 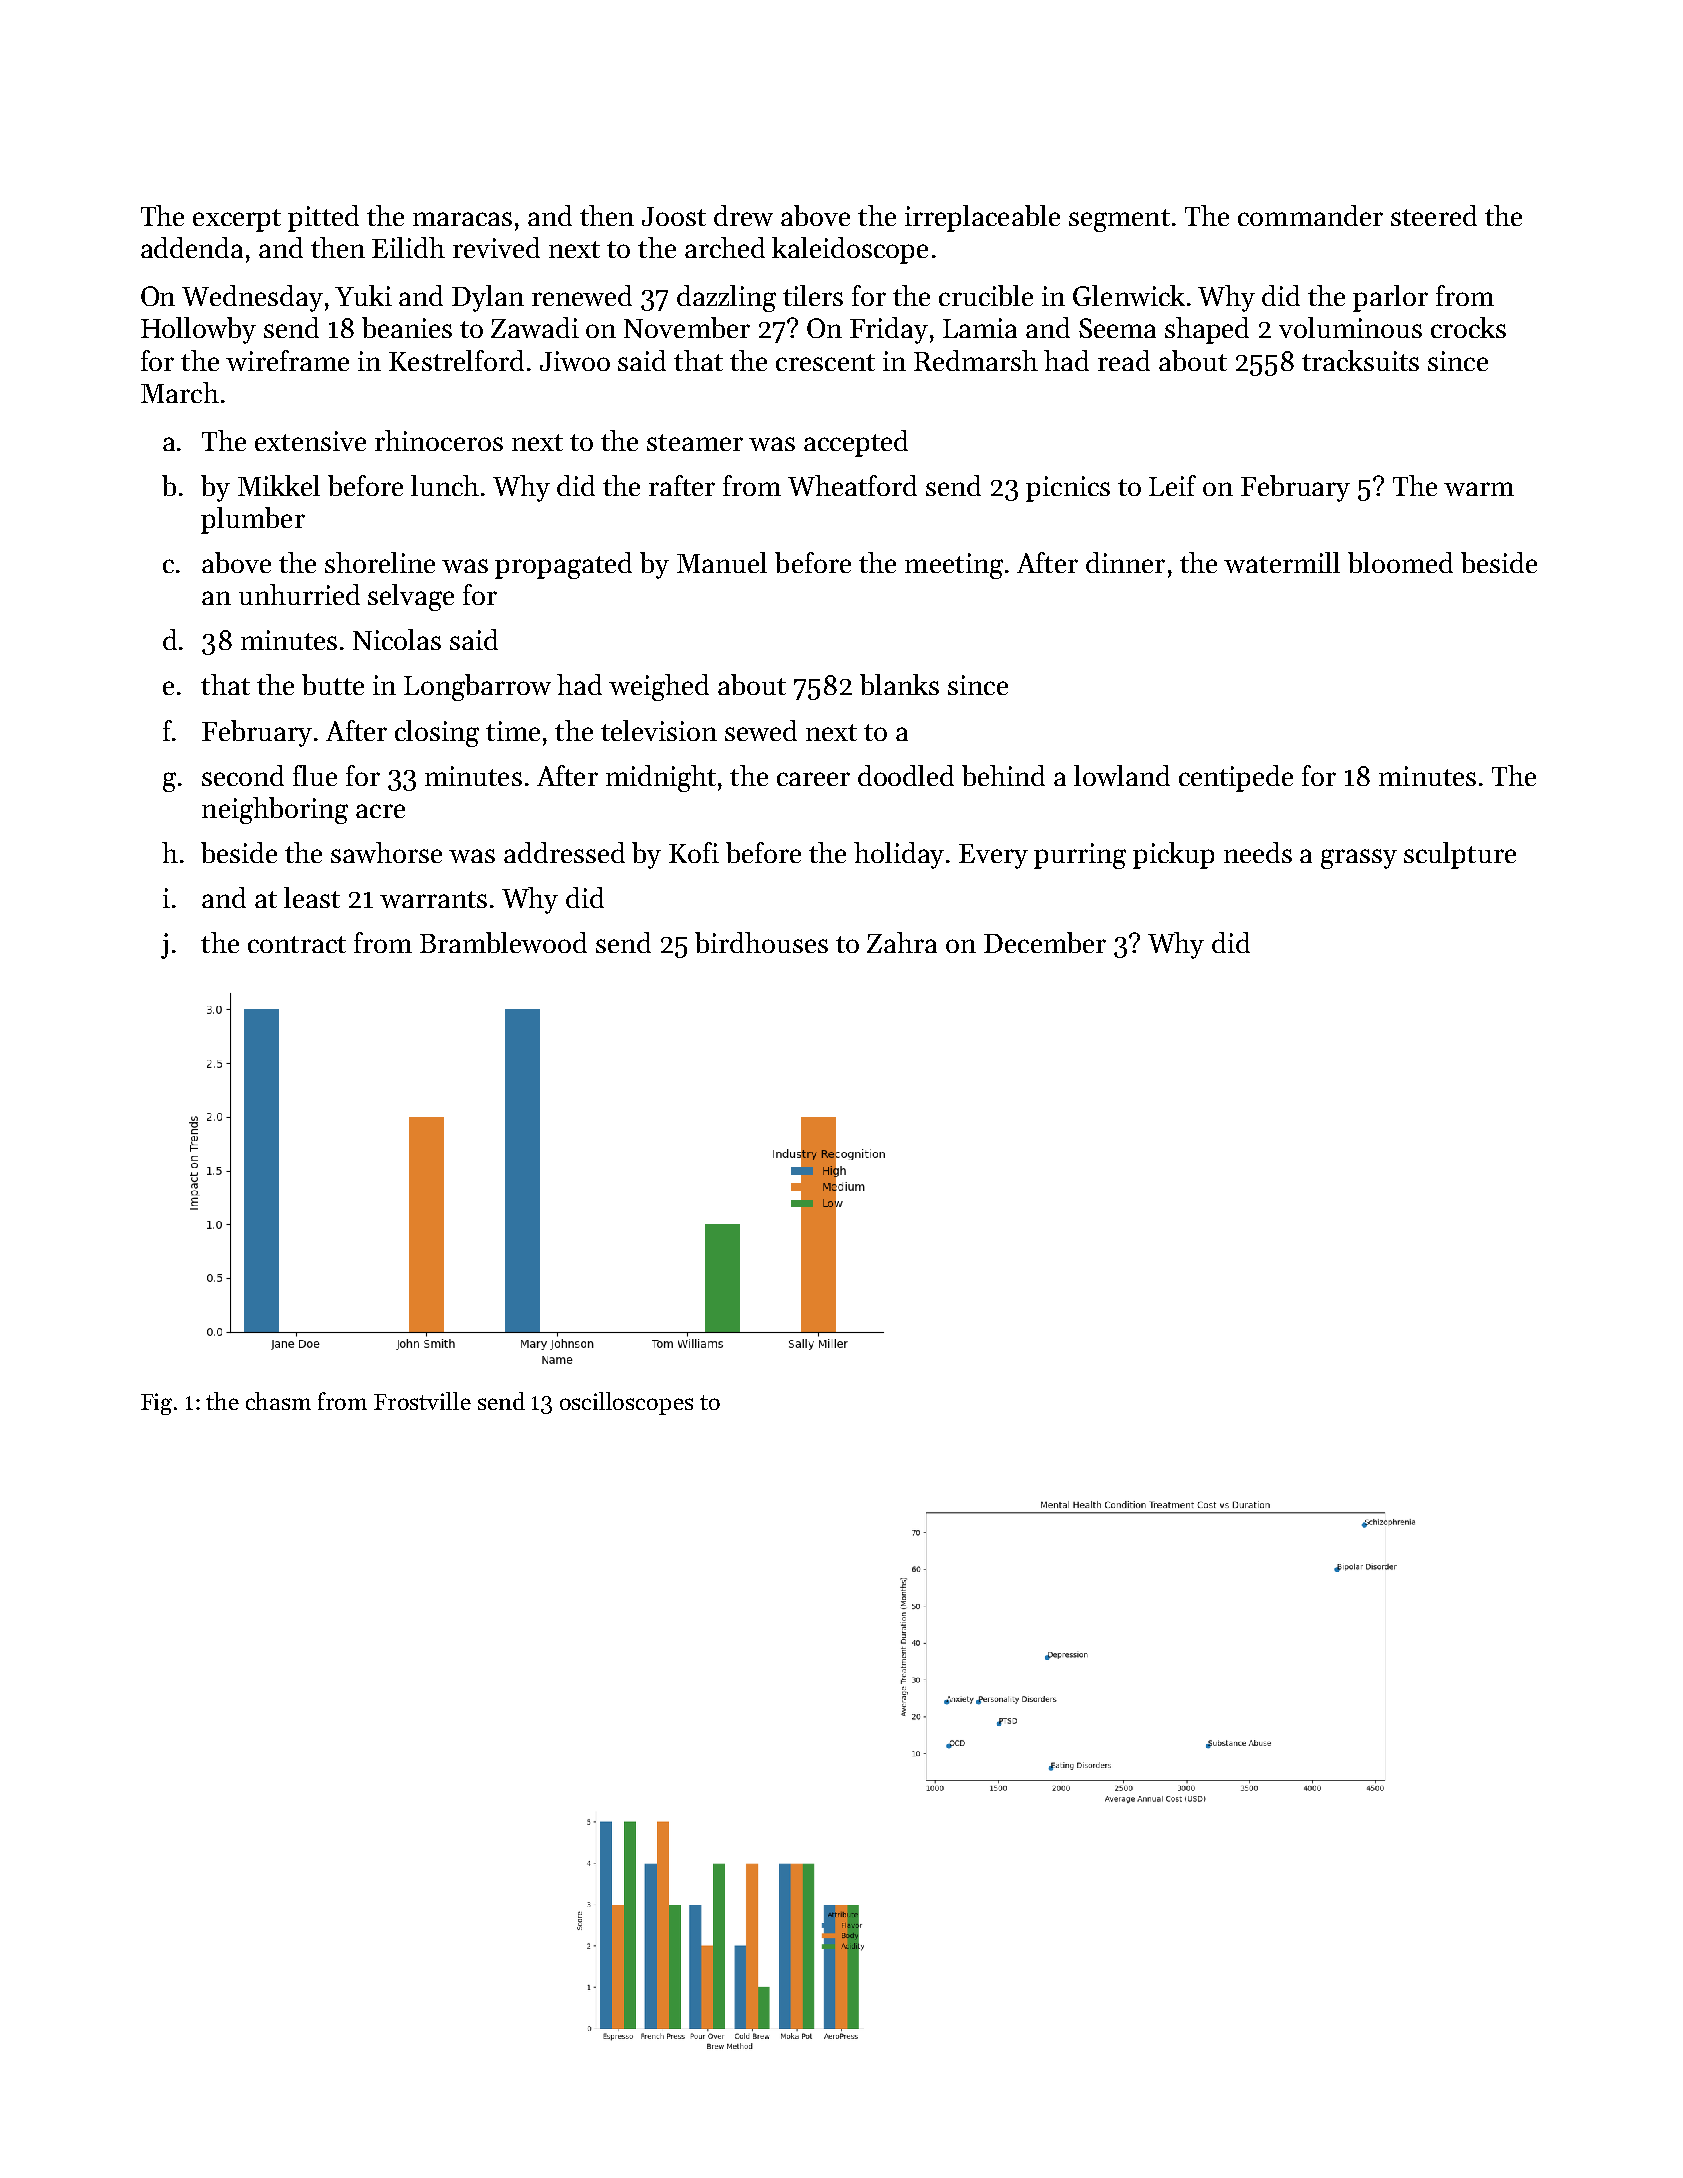 I want to click on warm, so click(x=1479, y=489).
